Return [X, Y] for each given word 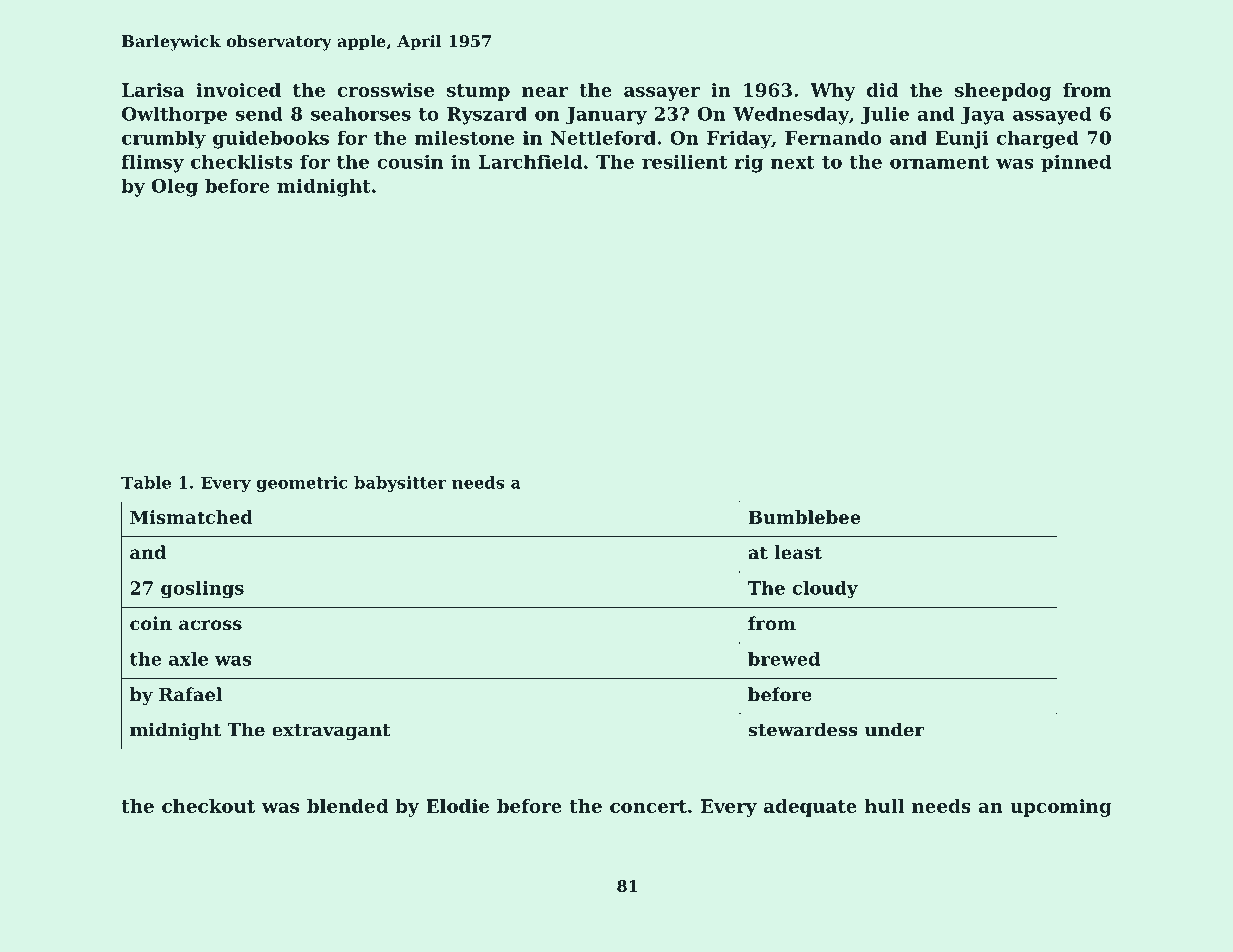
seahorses [361, 114]
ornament [939, 162]
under [894, 729]
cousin [410, 161]
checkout [208, 806]
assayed [1052, 116]
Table [146, 482]
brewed [784, 659]
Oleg [175, 187]
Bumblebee [804, 517]
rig [749, 163]
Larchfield [530, 162]
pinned [1076, 163]
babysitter [400, 484]
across [210, 625]
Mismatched [191, 517]
